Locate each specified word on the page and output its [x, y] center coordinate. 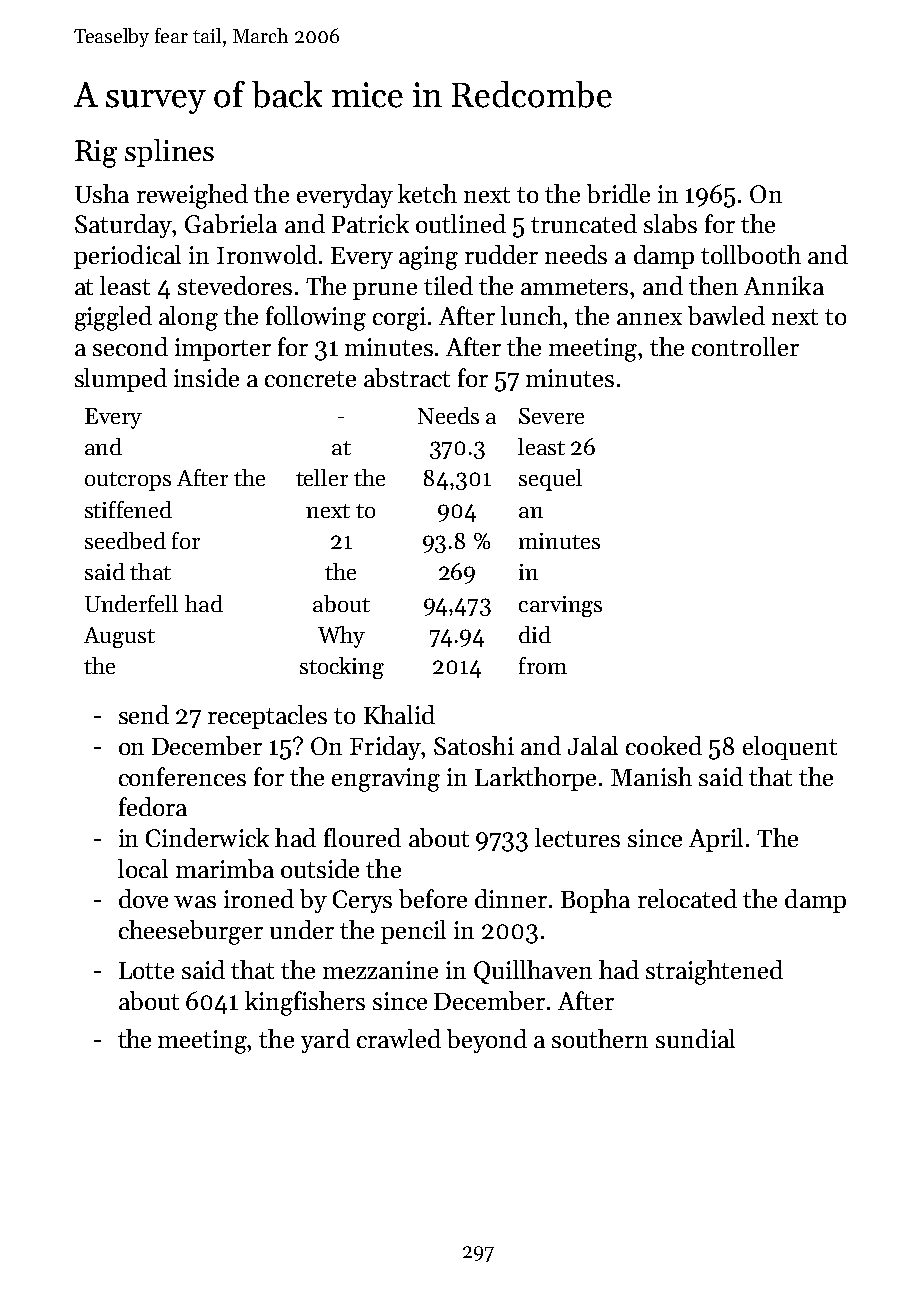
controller [745, 346]
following [316, 318]
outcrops [128, 481]
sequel [550, 480]
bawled [726, 315]
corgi [399, 319]
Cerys [362, 901]
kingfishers [305, 1003]
